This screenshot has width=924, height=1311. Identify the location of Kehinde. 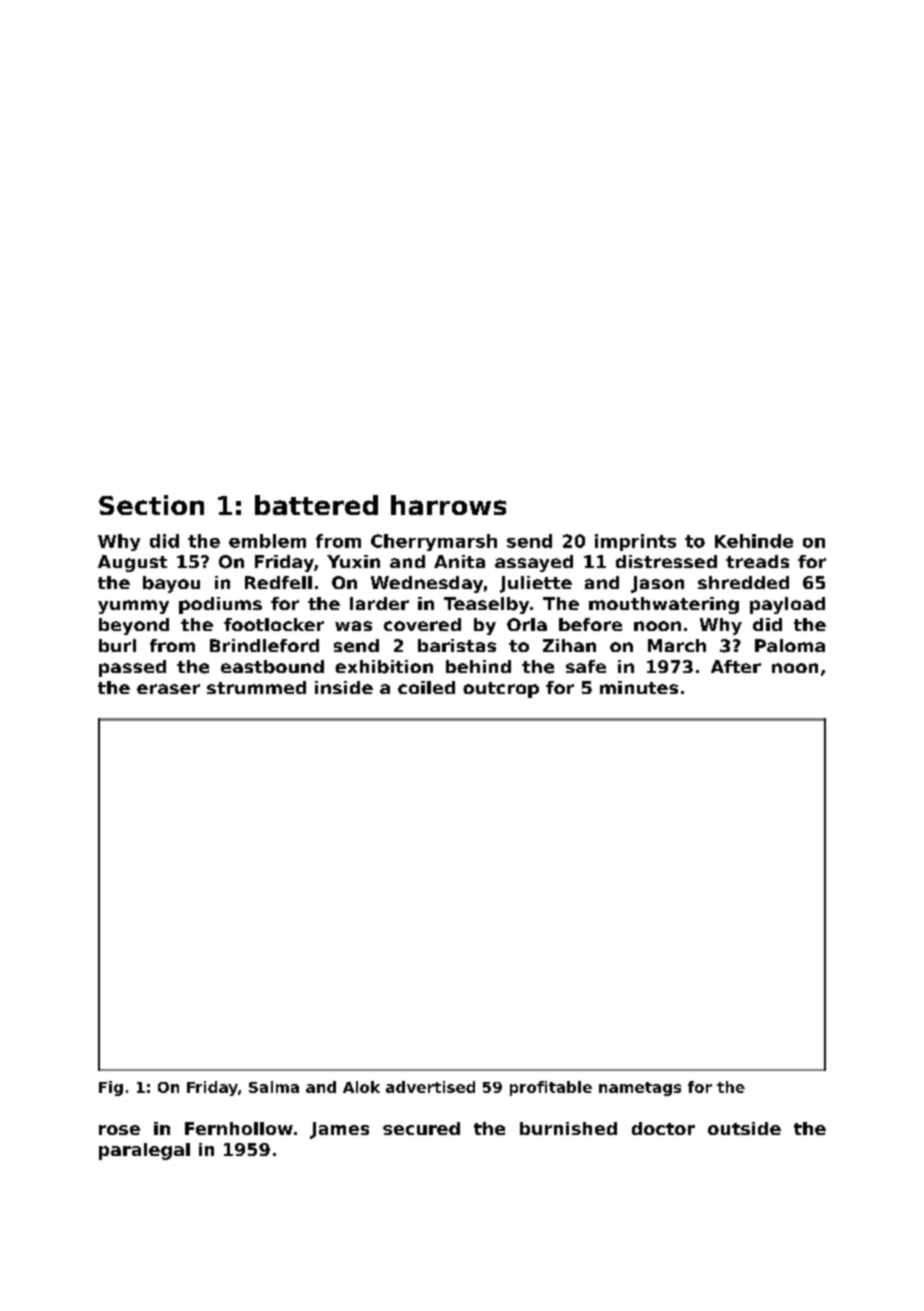
(754, 541).
